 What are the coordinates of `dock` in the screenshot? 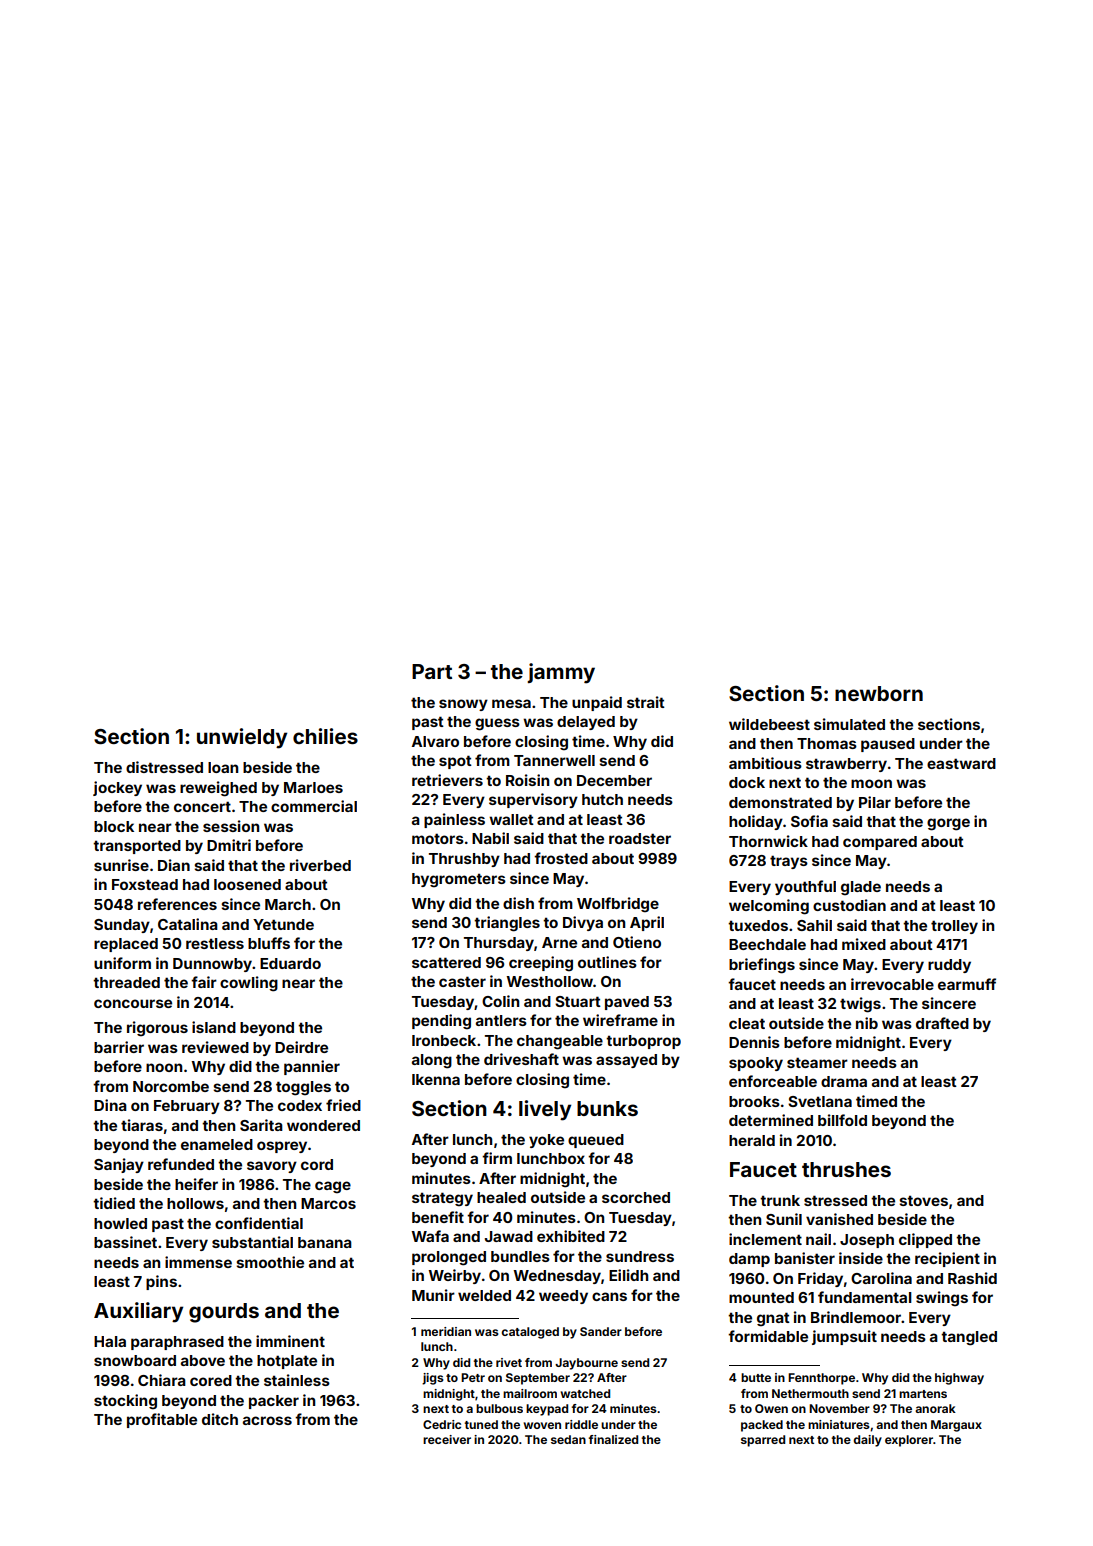 It's located at (747, 782).
